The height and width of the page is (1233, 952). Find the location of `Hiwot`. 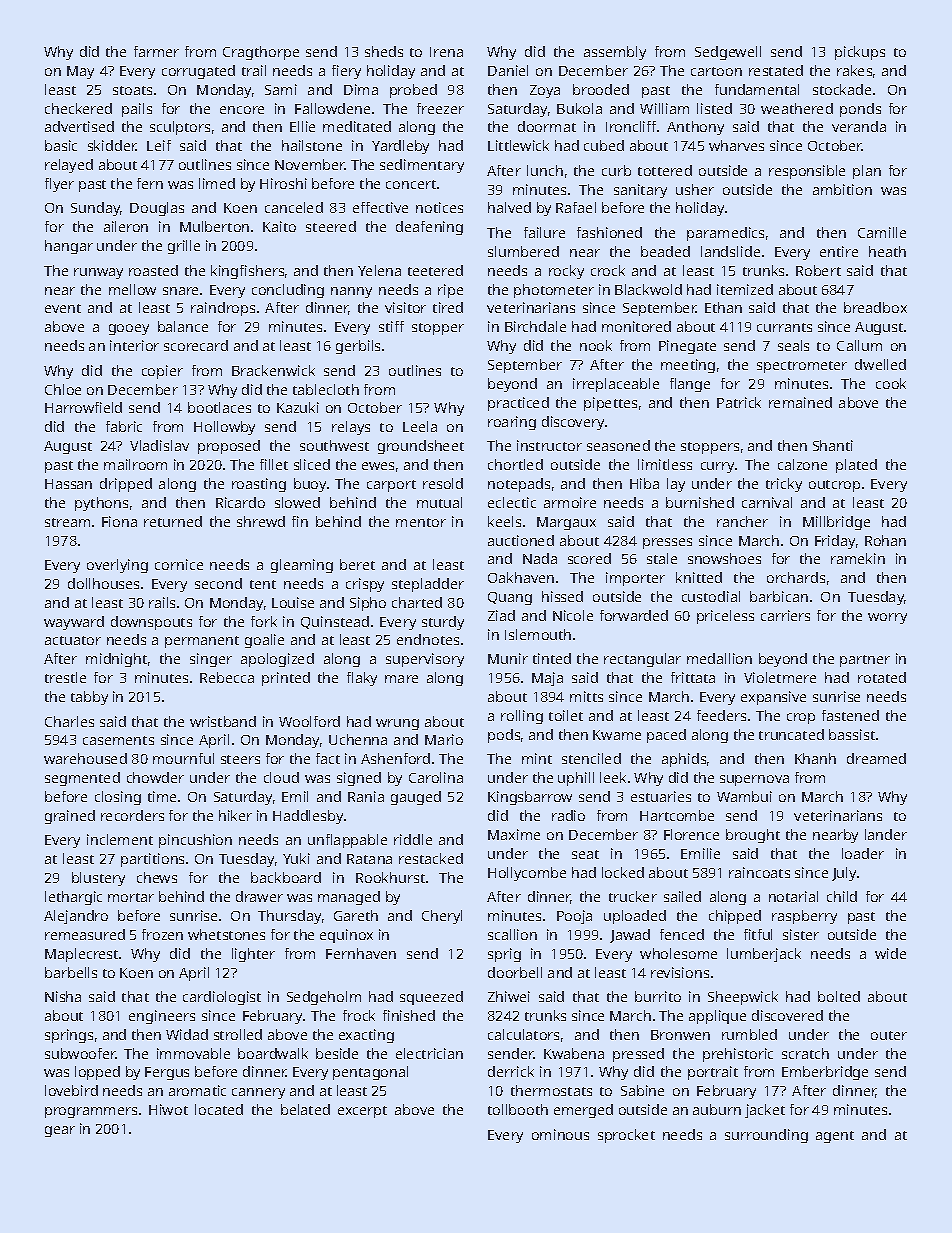

Hiwot is located at coordinates (168, 1109).
